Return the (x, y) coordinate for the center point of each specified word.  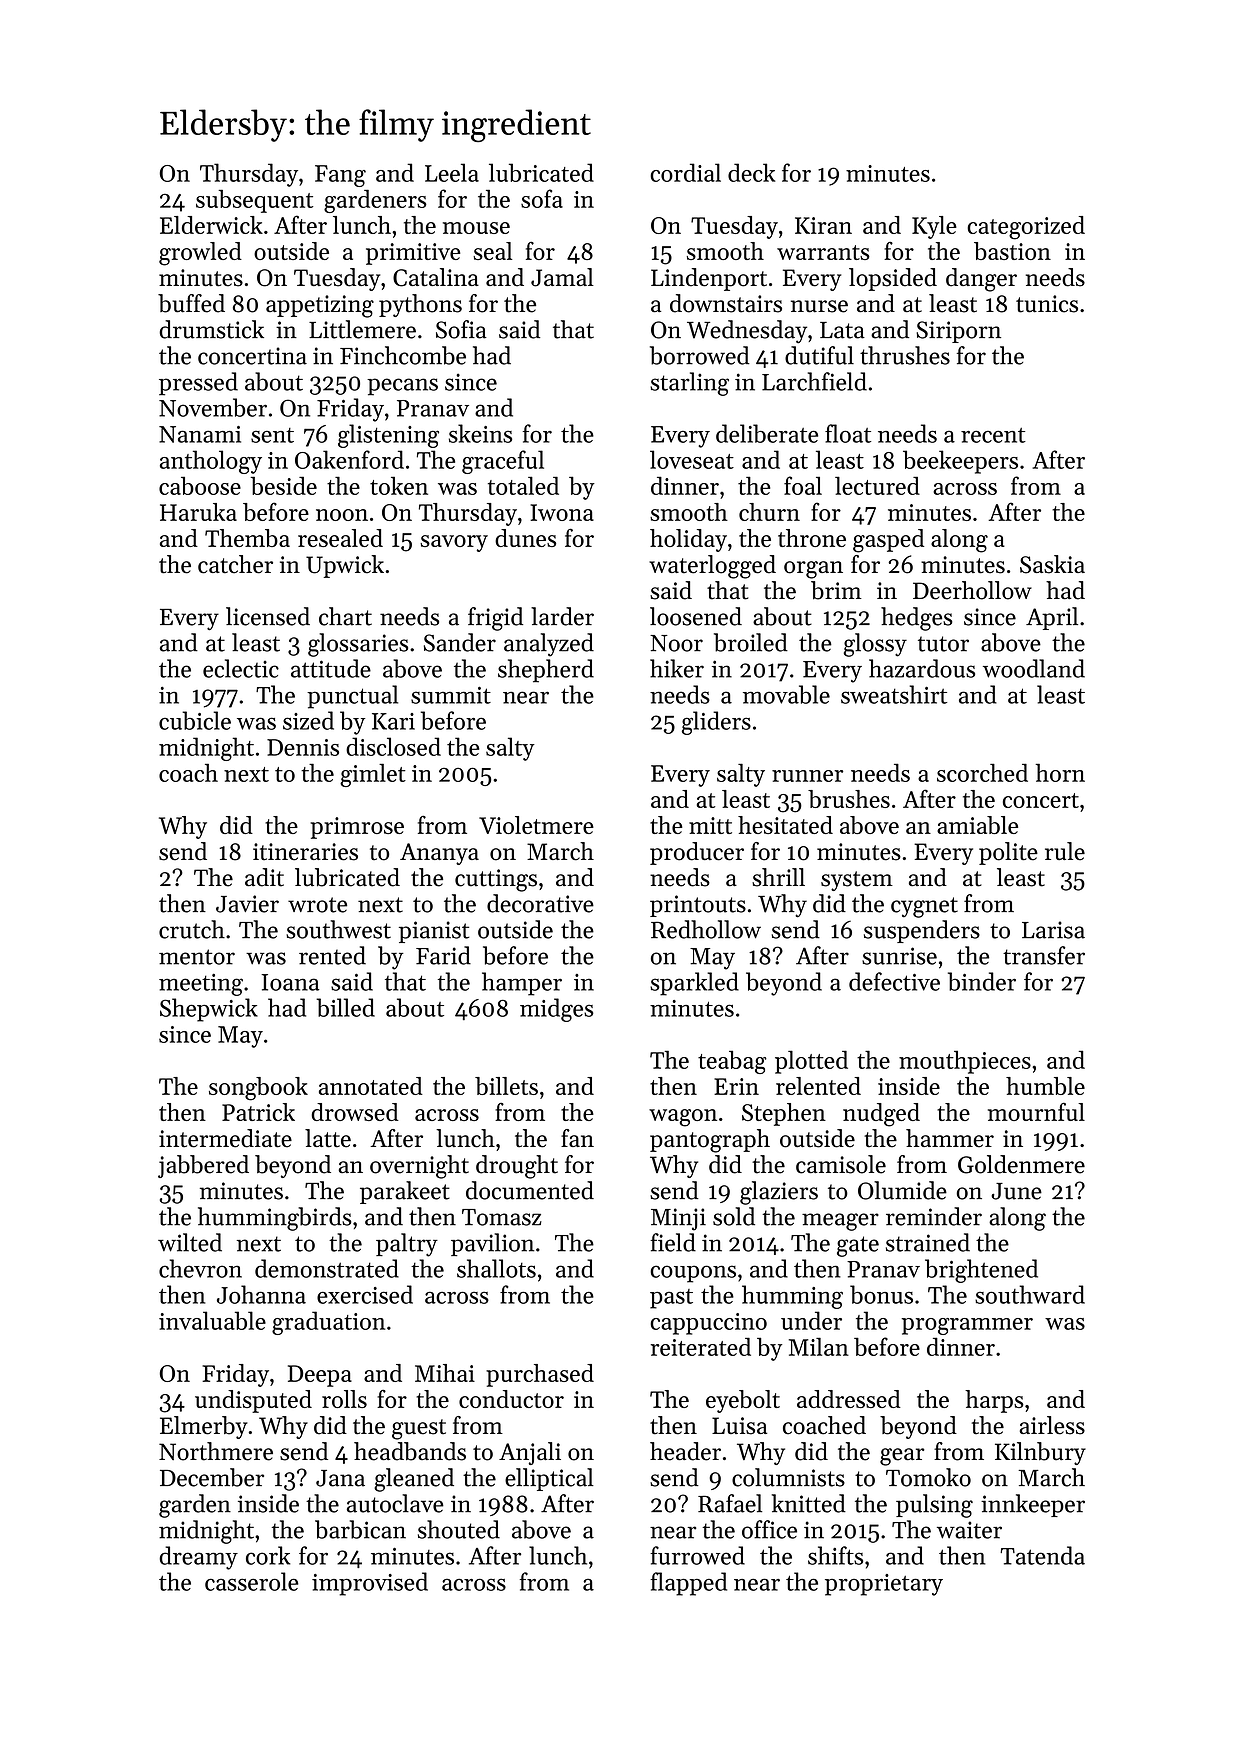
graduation (328, 1323)
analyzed (549, 645)
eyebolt (743, 1401)
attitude (331, 668)
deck (751, 172)
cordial (685, 172)
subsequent (254, 201)
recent (993, 435)
